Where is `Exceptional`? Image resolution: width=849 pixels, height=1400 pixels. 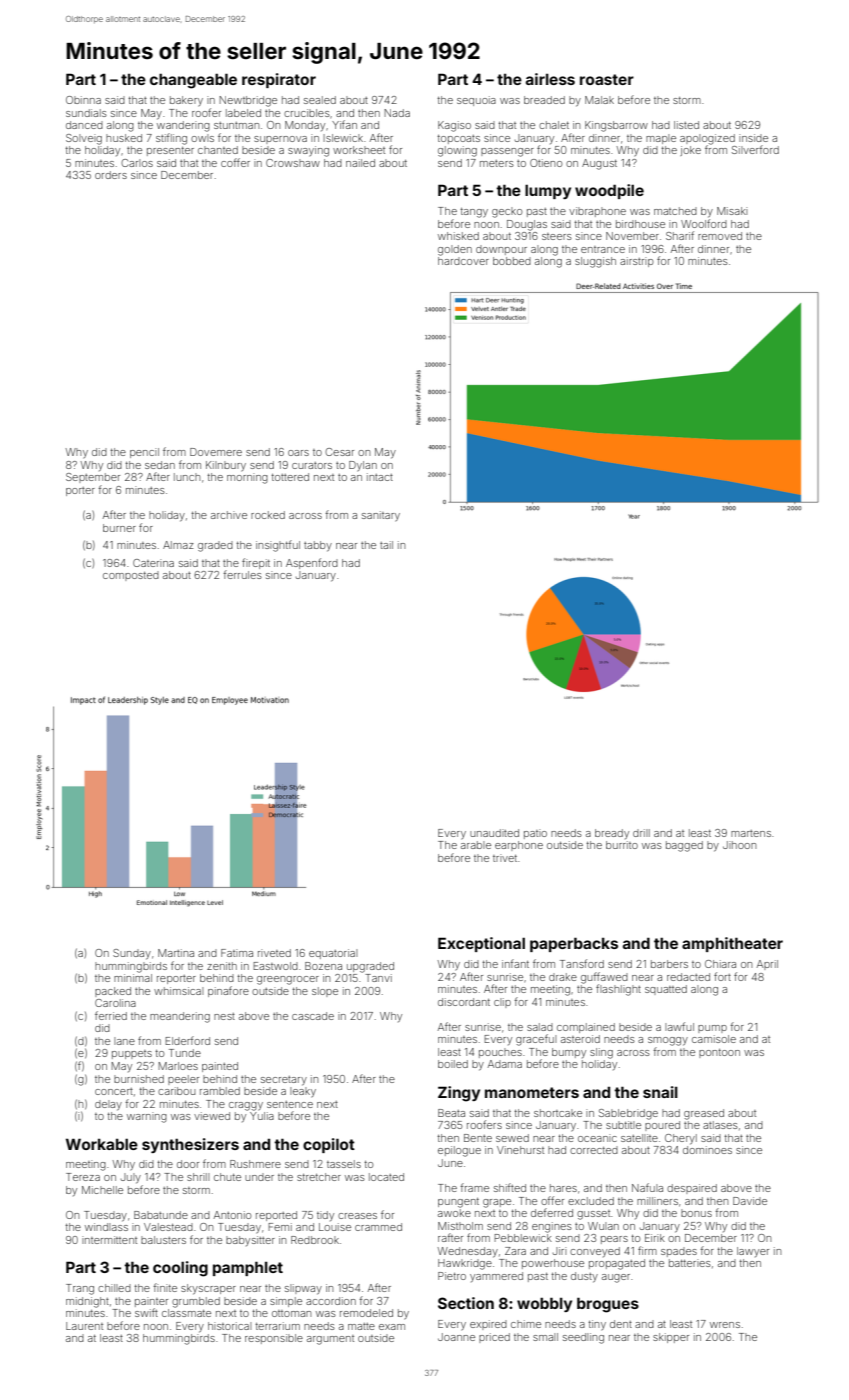
Exceptional is located at coordinates (481, 944).
